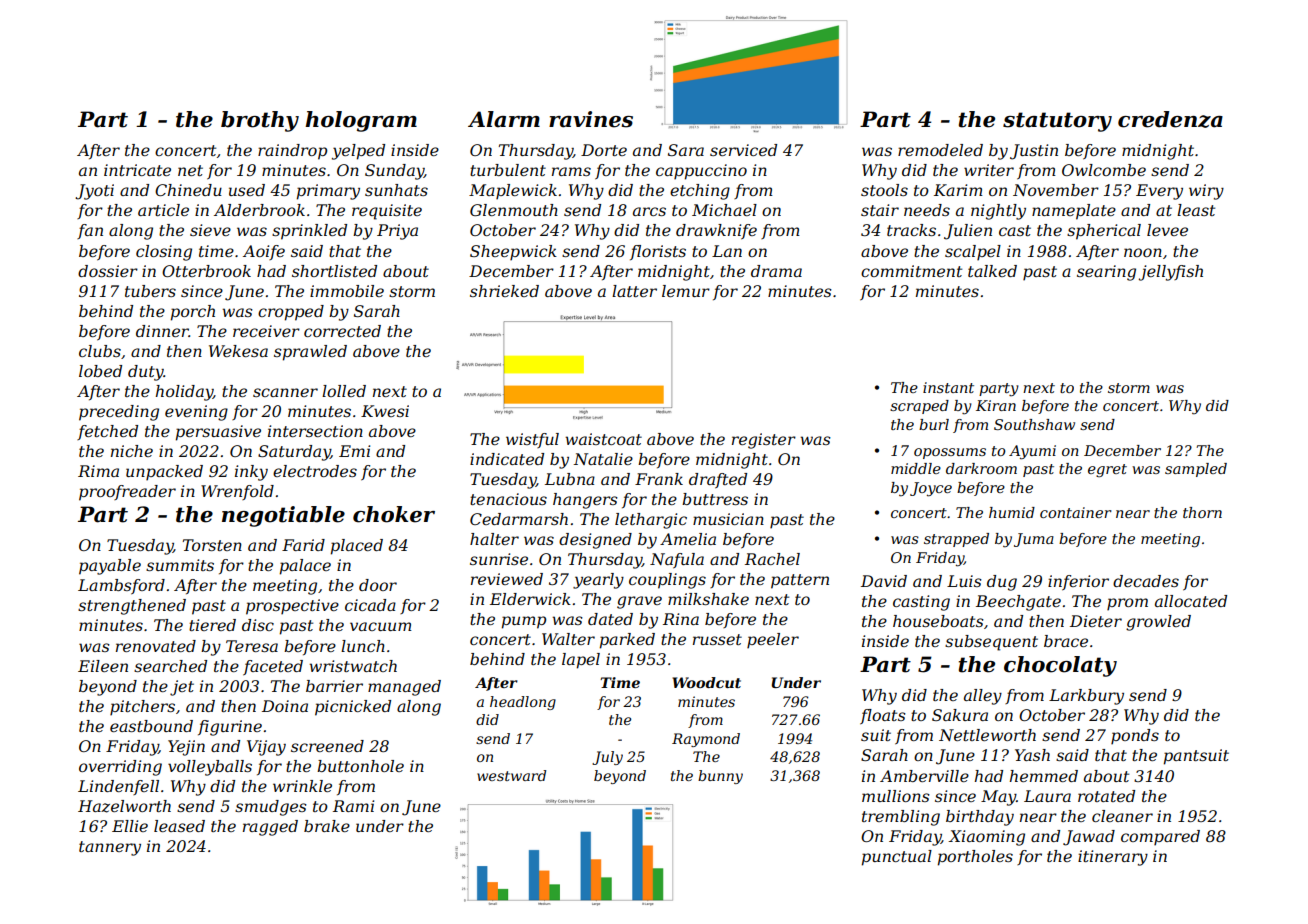  I want to click on serviced, so click(743, 150).
